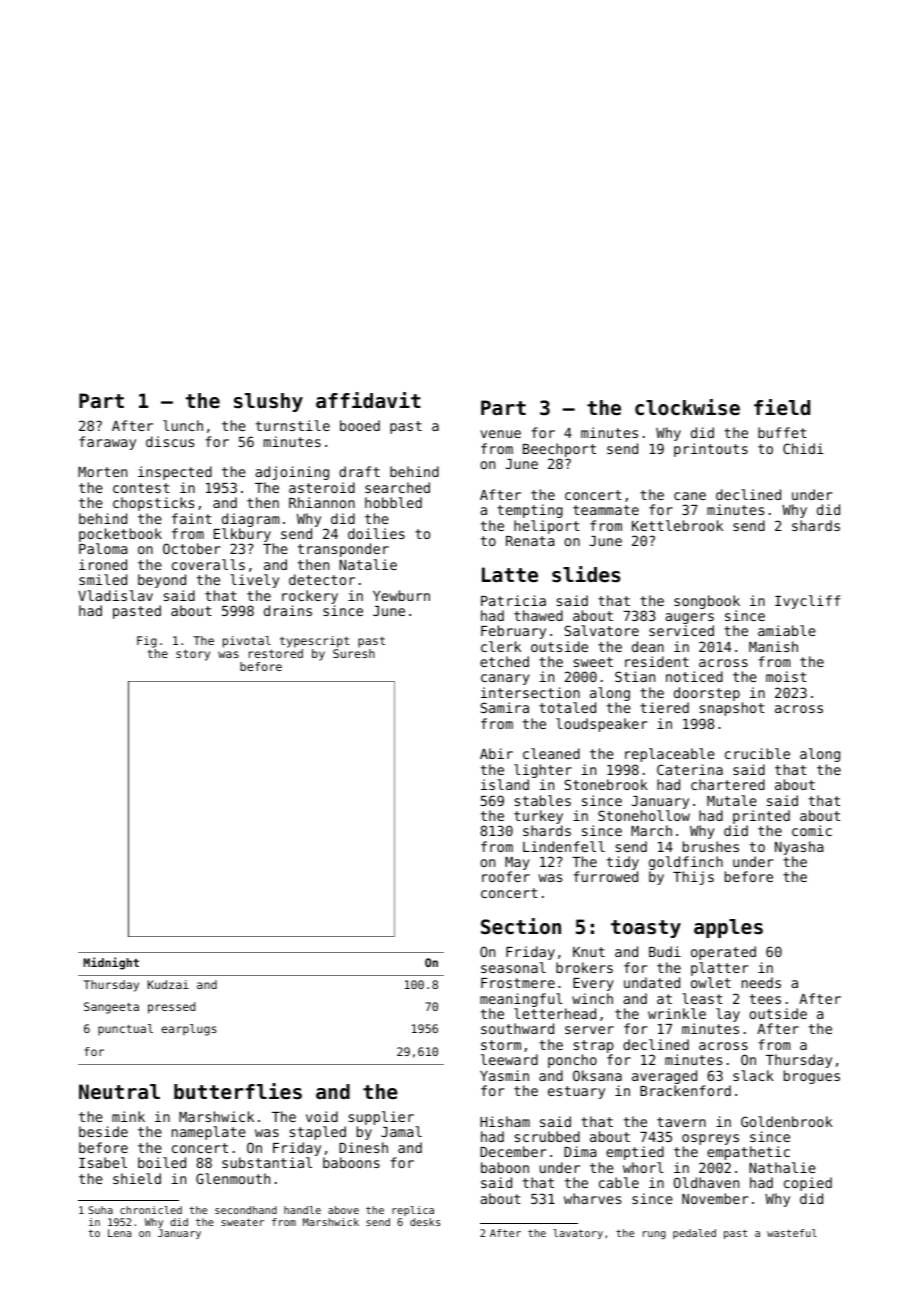  Describe the element at coordinates (209, 1133) in the screenshot. I see `nameplate` at that location.
